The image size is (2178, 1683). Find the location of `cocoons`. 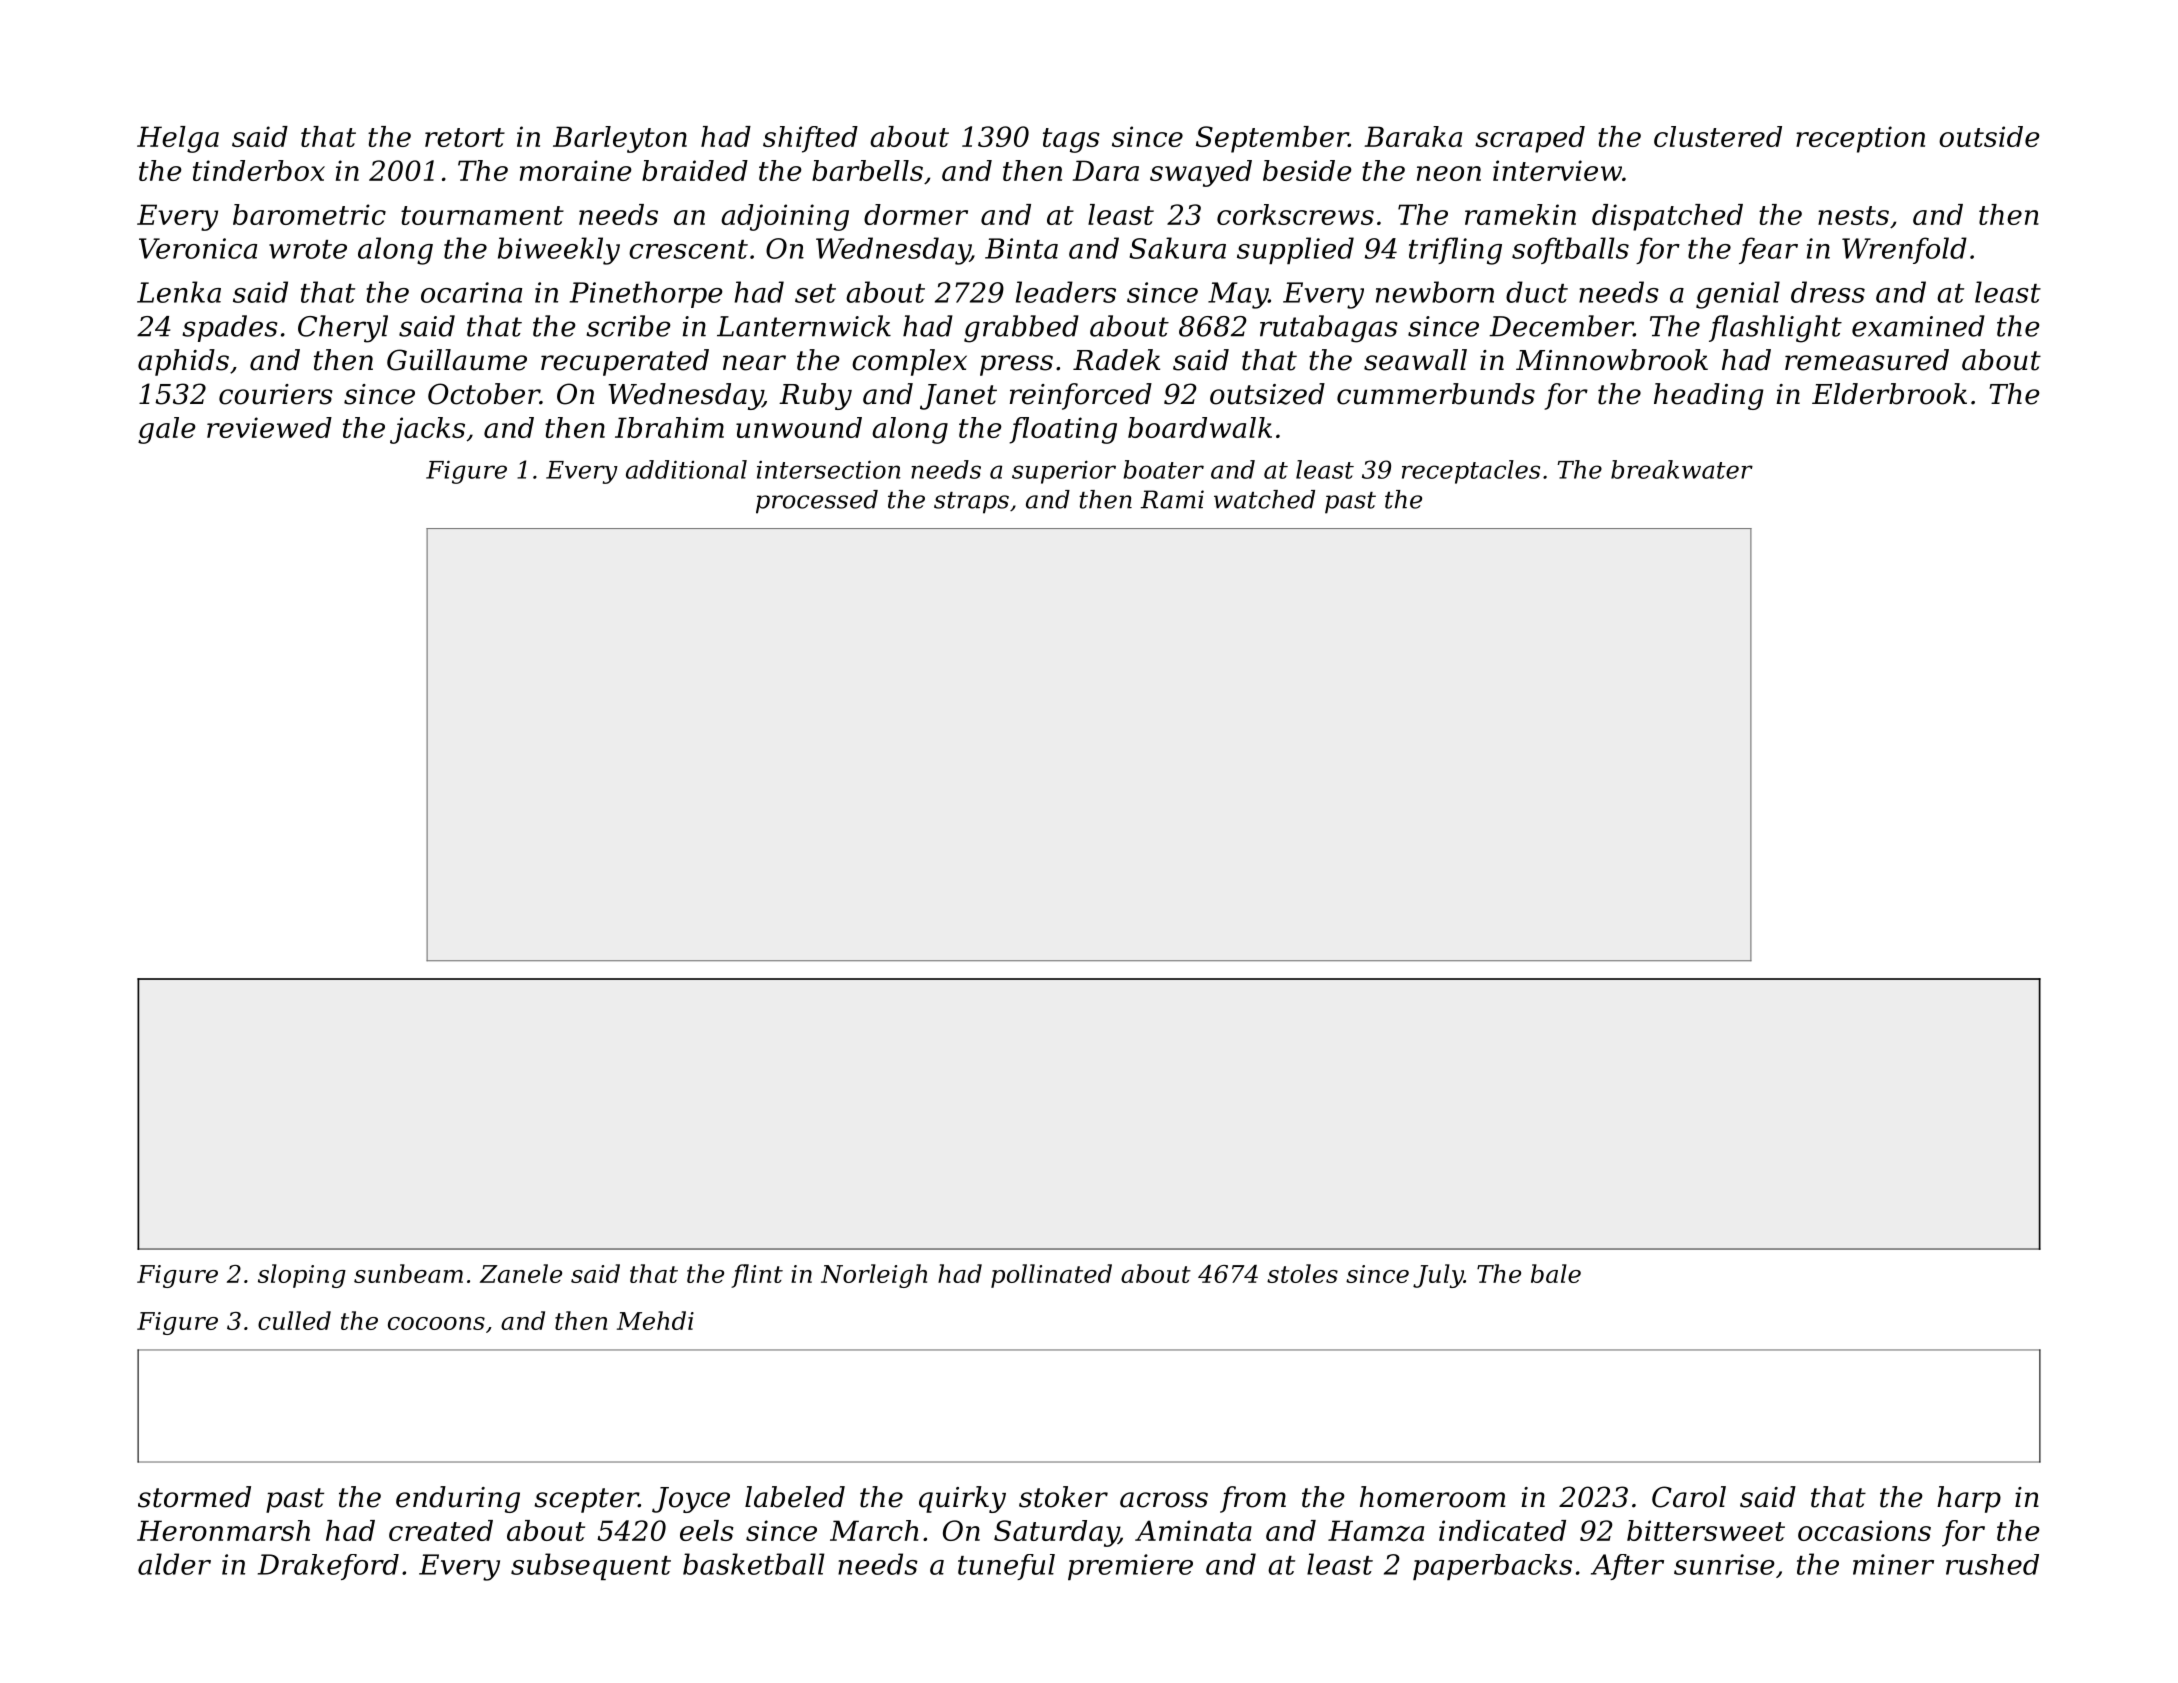

cocoons is located at coordinates (436, 1323).
